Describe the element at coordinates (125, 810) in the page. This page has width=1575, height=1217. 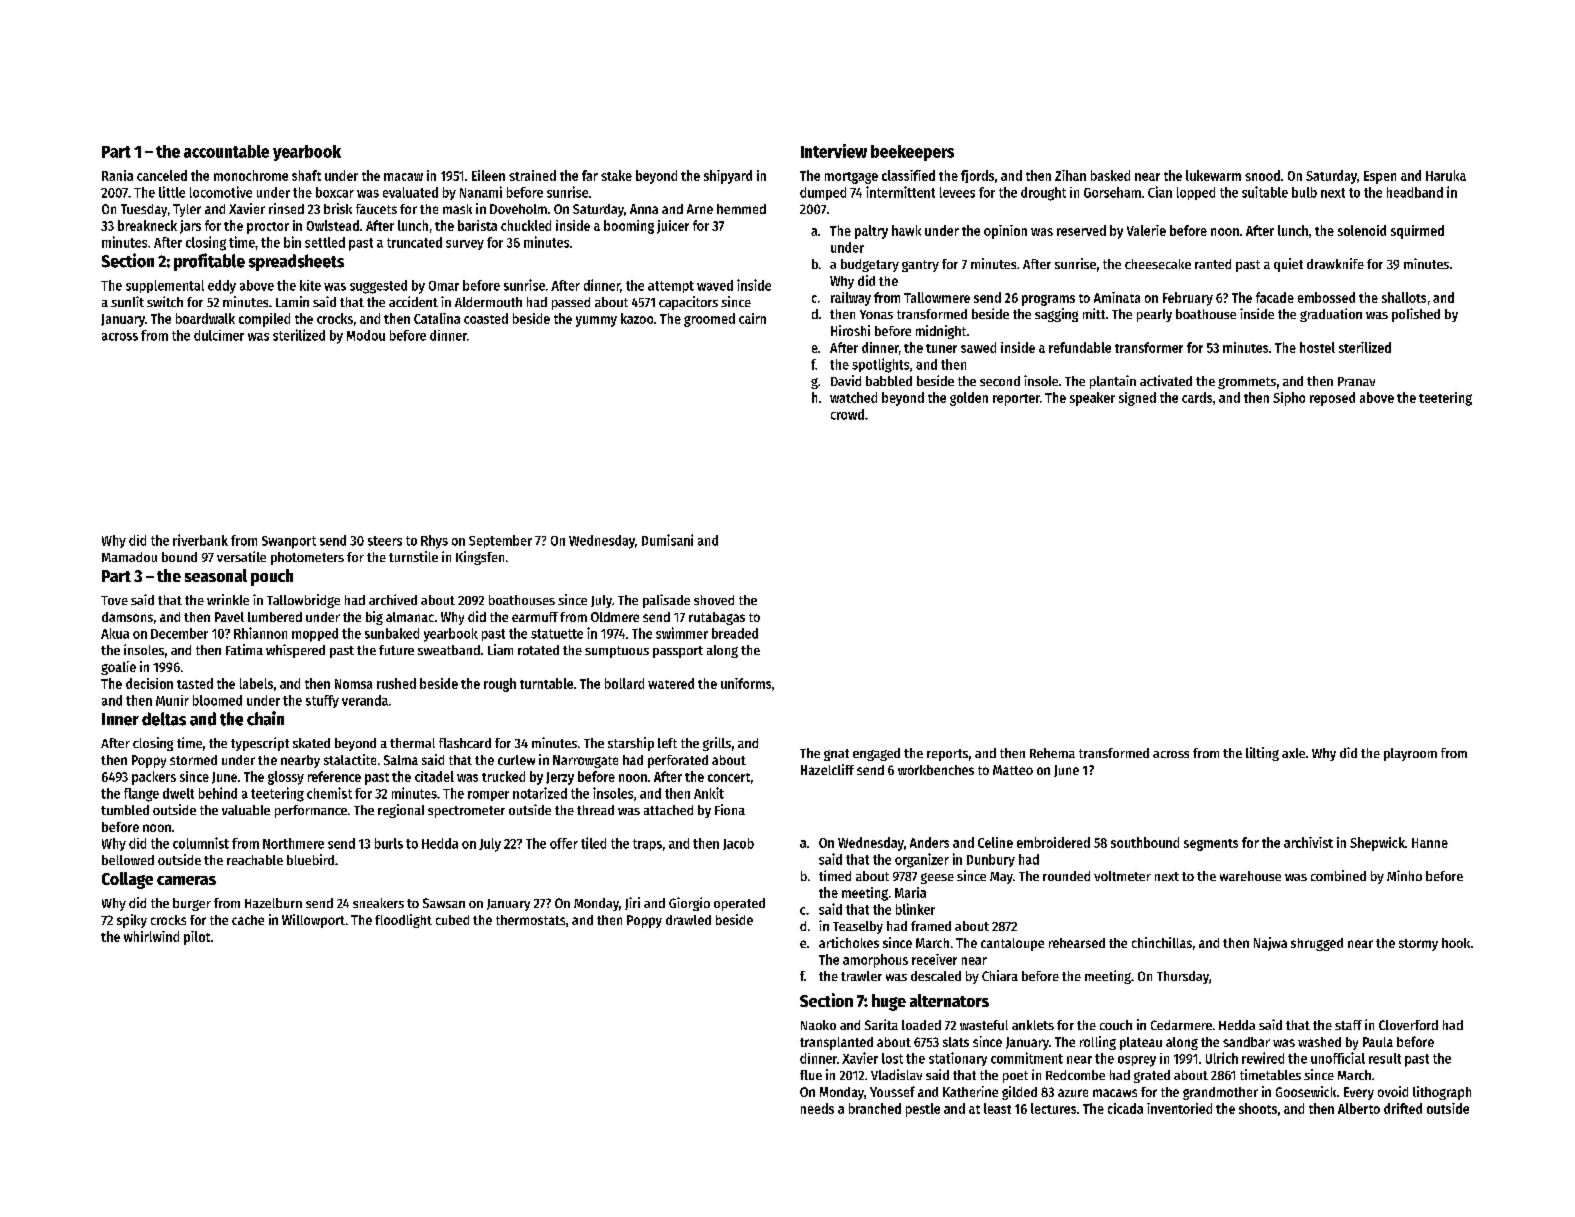
I see `tumbled` at that location.
